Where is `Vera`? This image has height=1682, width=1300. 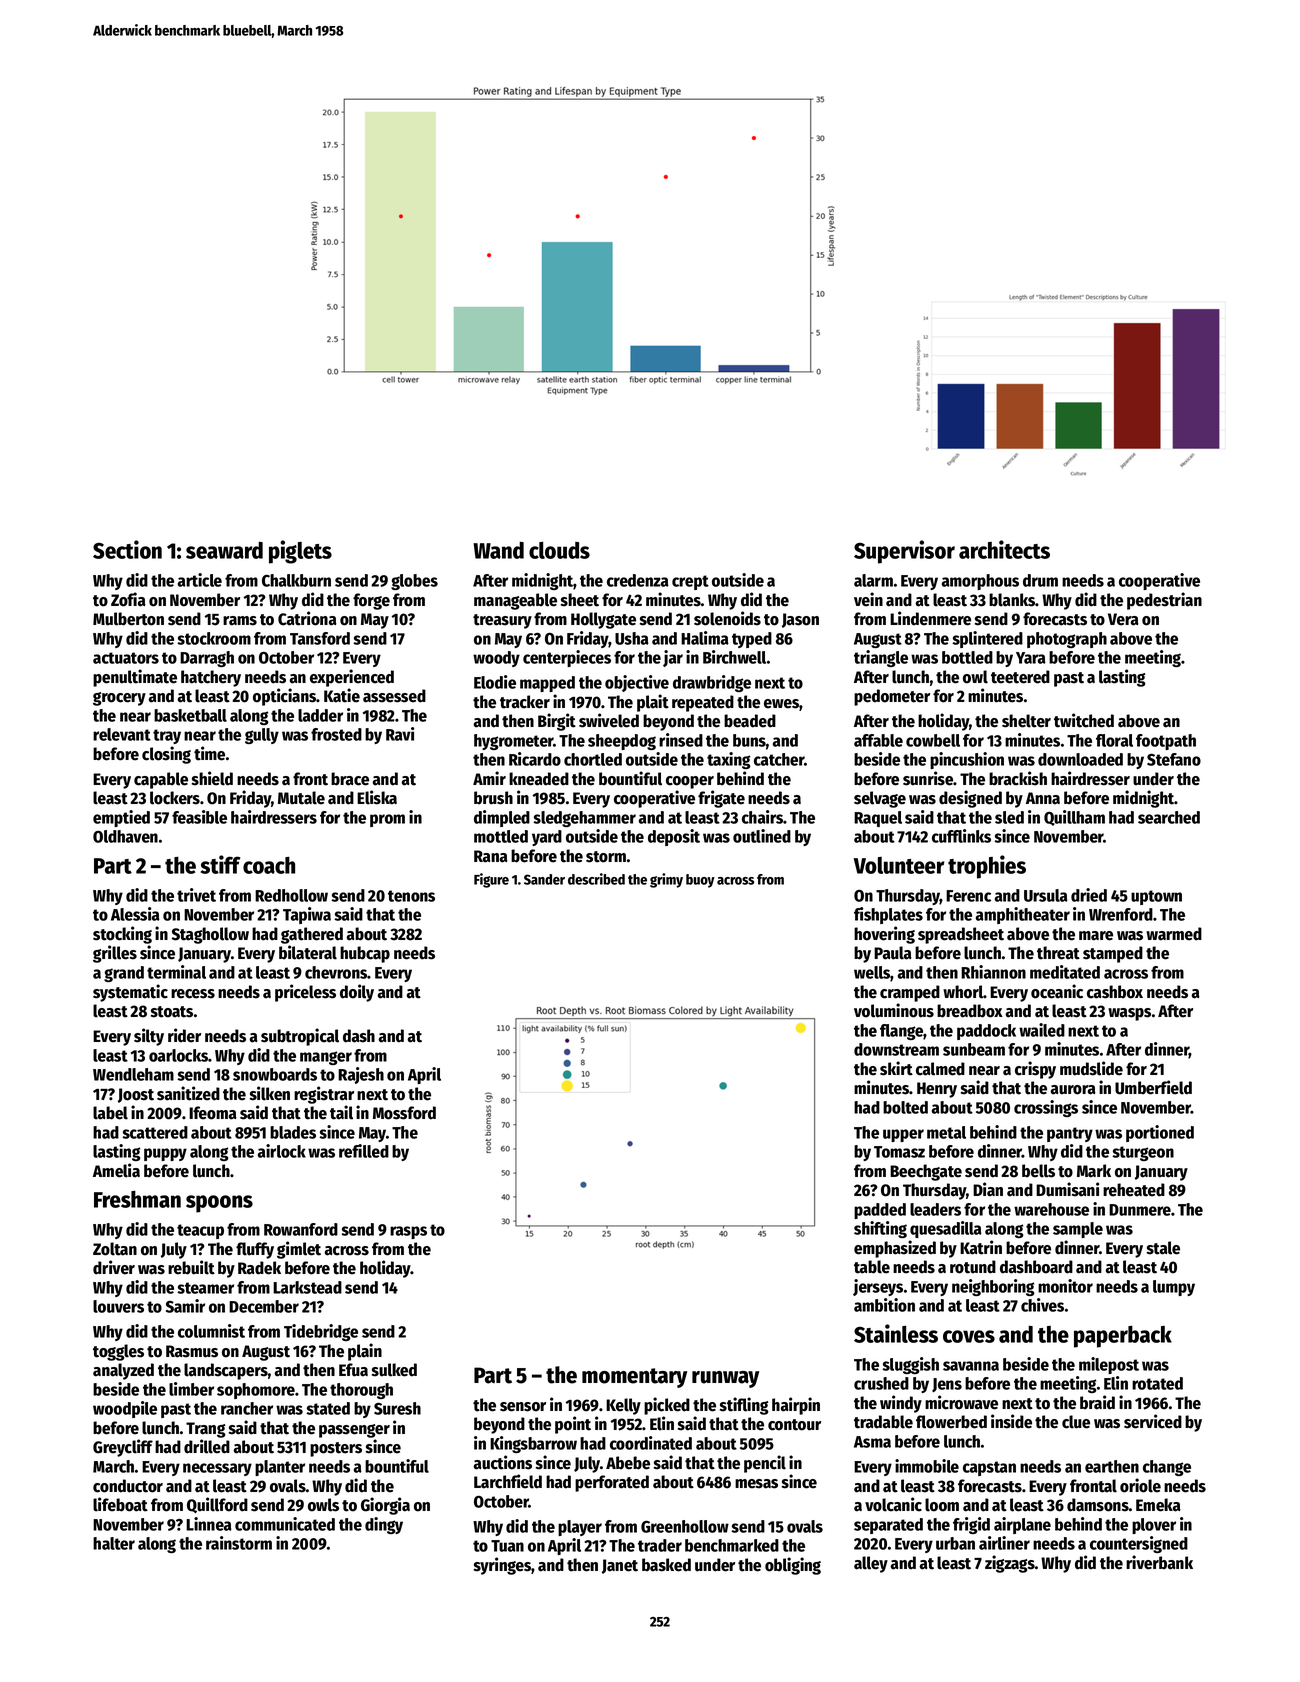
Vera is located at coordinates (1123, 619).
